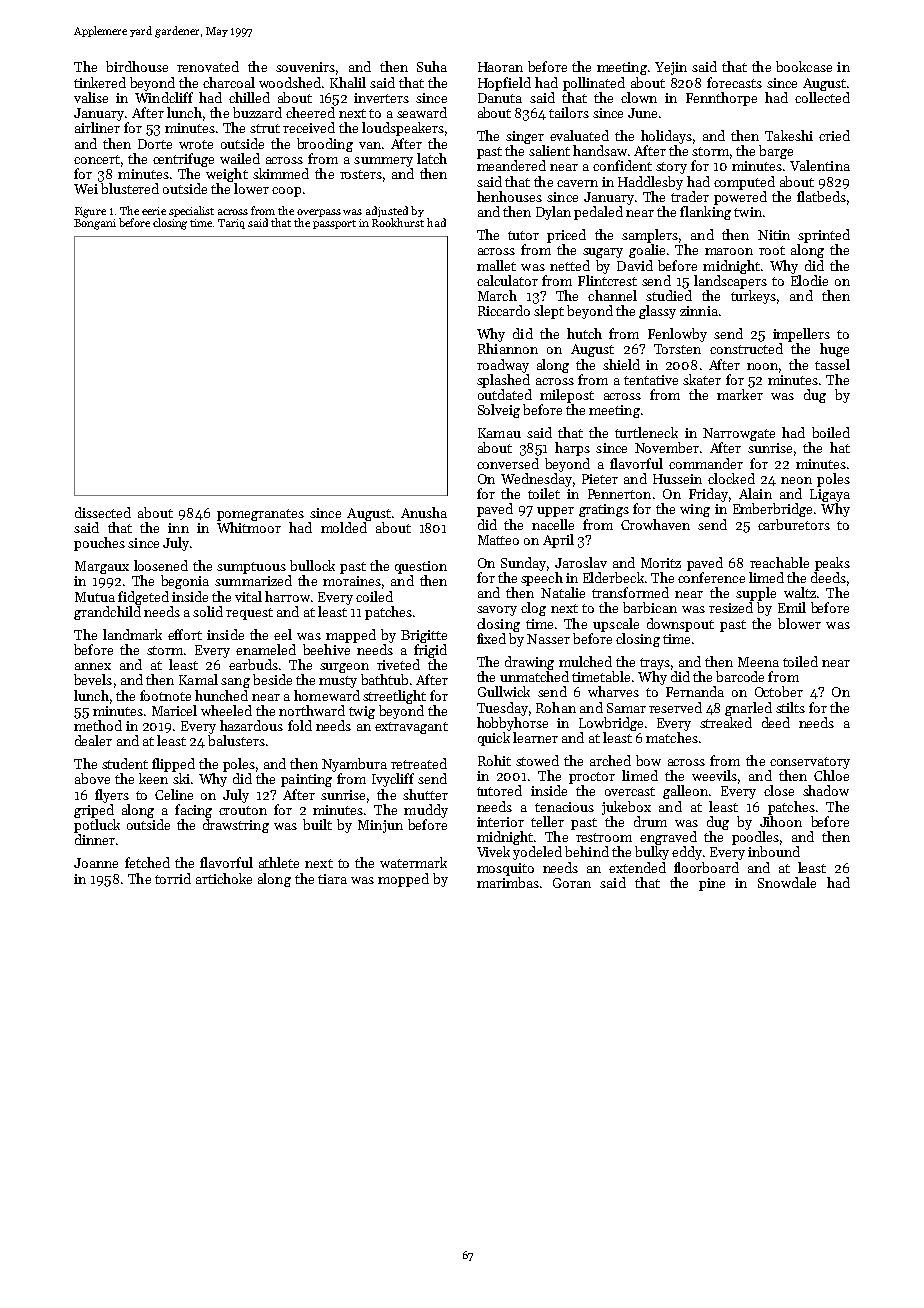 This screenshot has height=1308, width=924. Describe the element at coordinates (411, 728) in the screenshot. I see `extravagant` at that location.
